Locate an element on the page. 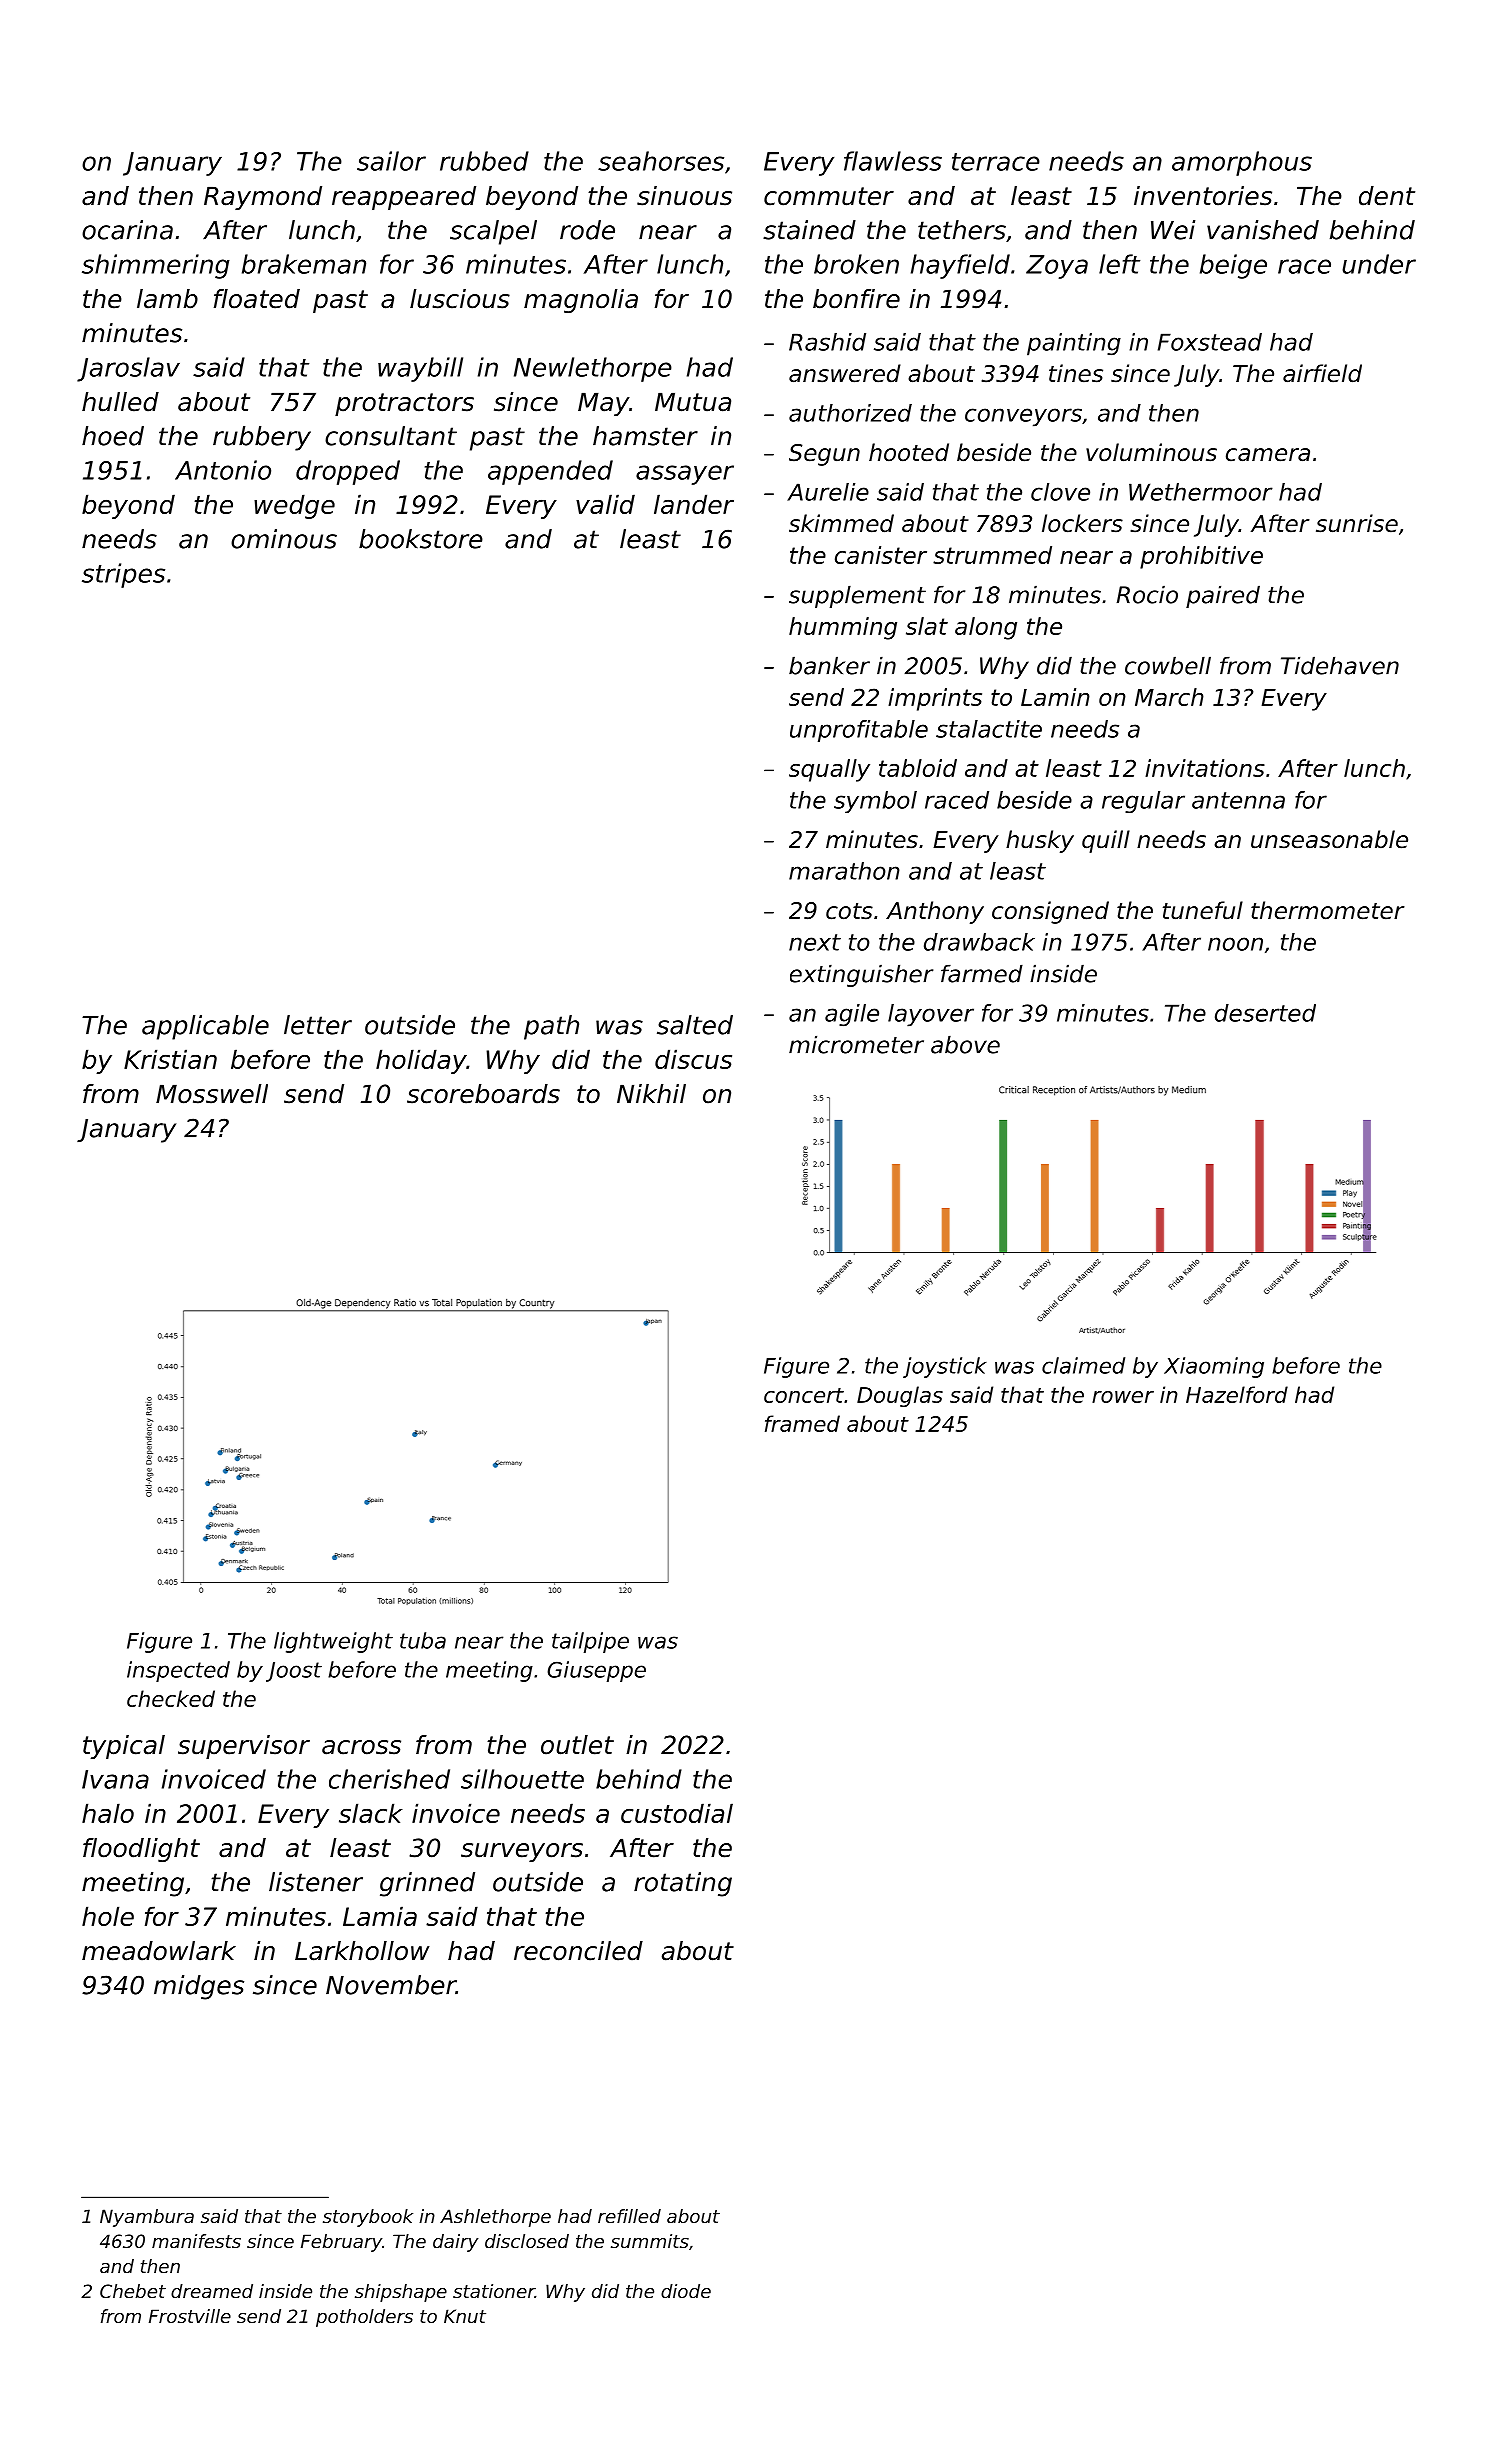  Joost is located at coordinates (294, 1672).
